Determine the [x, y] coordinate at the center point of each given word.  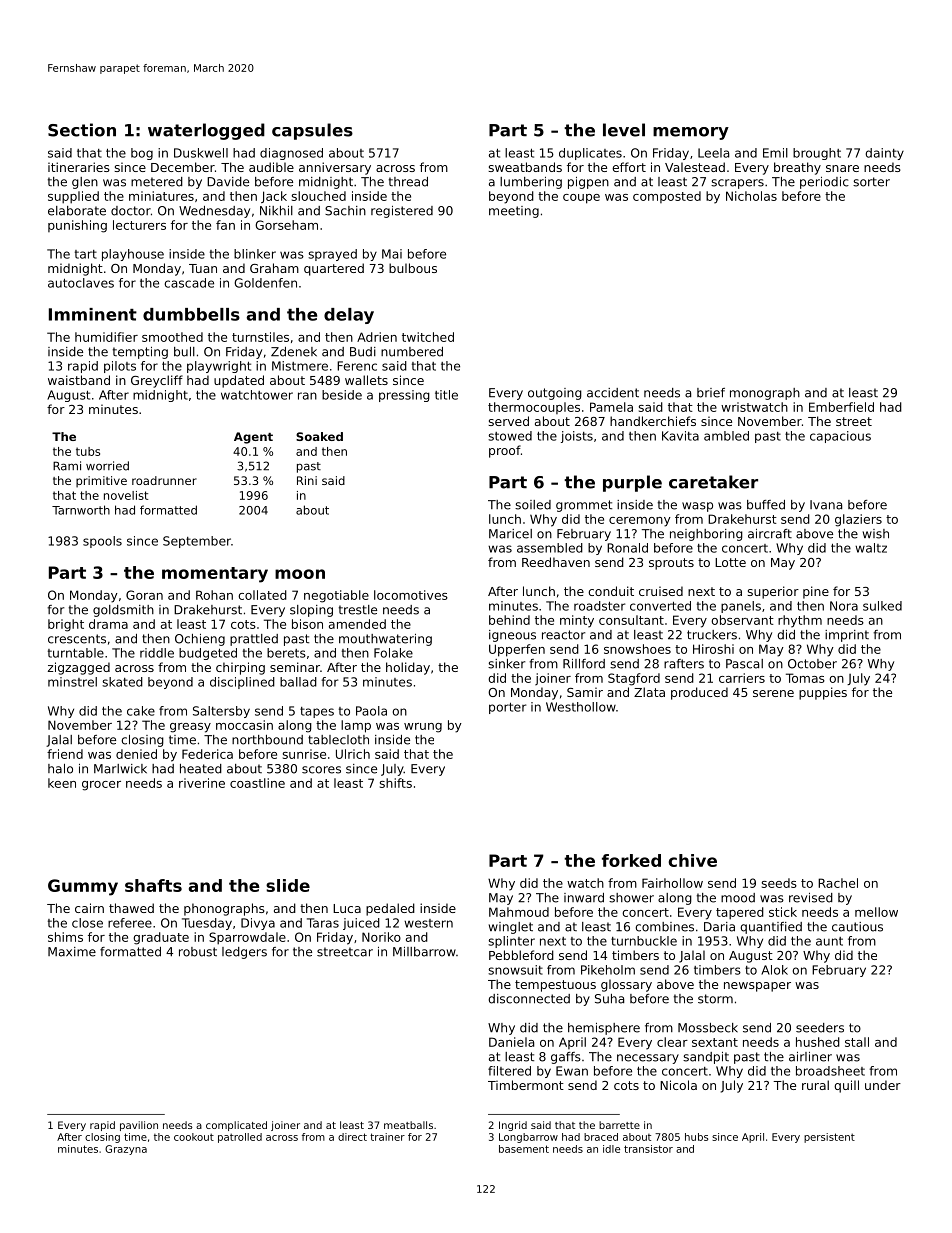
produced [699, 693]
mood [738, 898]
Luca [347, 908]
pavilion [139, 1126]
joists [577, 437]
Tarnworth [81, 510]
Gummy [83, 887]
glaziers [858, 520]
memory [691, 133]
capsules [312, 131]
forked [631, 860]
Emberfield [841, 407]
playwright [219, 367]
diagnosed [291, 154]
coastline [257, 783]
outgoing [555, 394]
